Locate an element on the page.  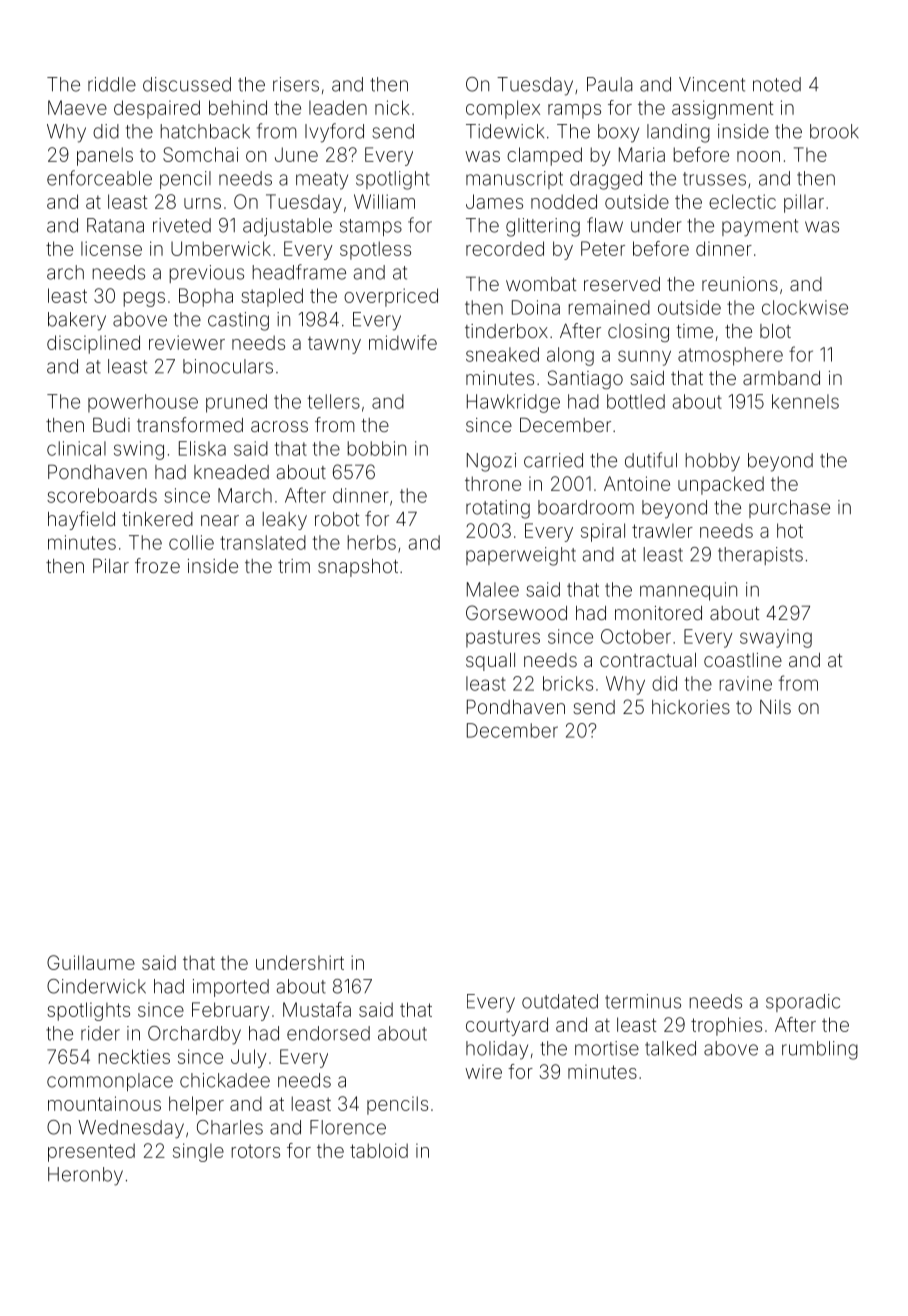
bricks is located at coordinates (568, 683).
